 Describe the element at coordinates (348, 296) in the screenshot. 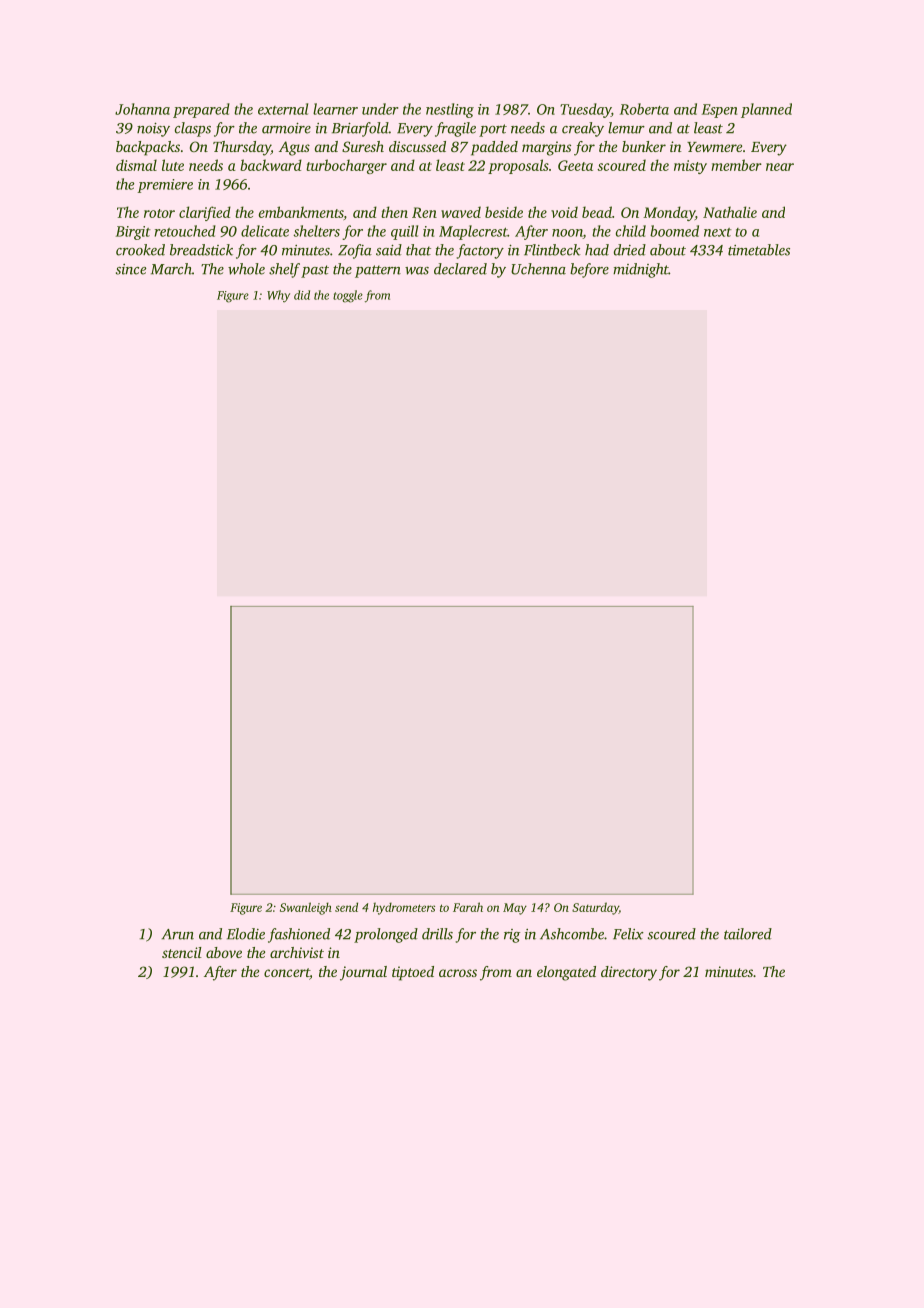

I see `toggle` at that location.
